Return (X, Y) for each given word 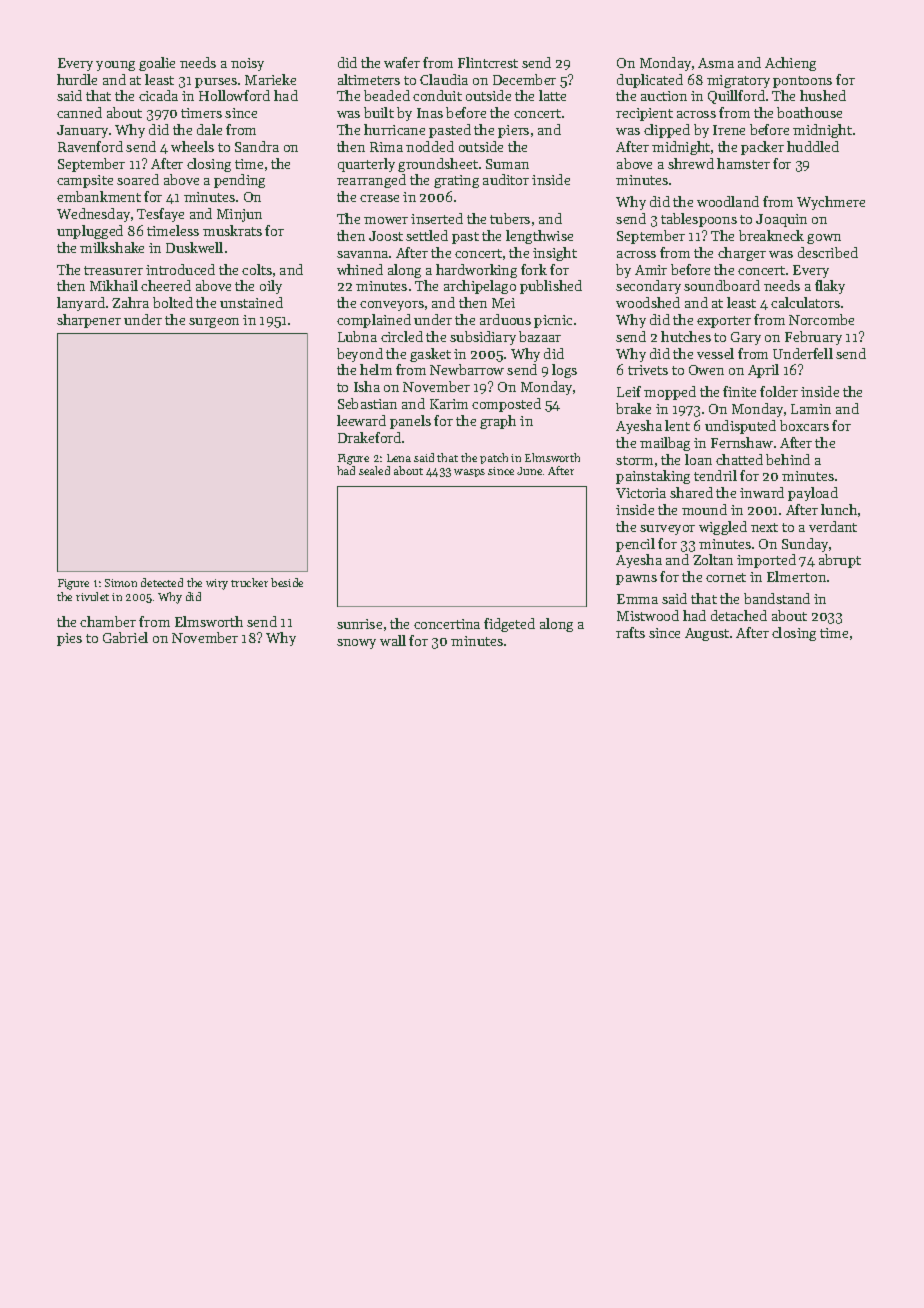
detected (162, 582)
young (115, 66)
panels (410, 422)
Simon (121, 583)
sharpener (89, 321)
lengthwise (539, 237)
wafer (402, 62)
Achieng (790, 64)
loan (698, 459)
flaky (830, 287)
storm (634, 460)
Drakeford (369, 437)
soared (138, 179)
